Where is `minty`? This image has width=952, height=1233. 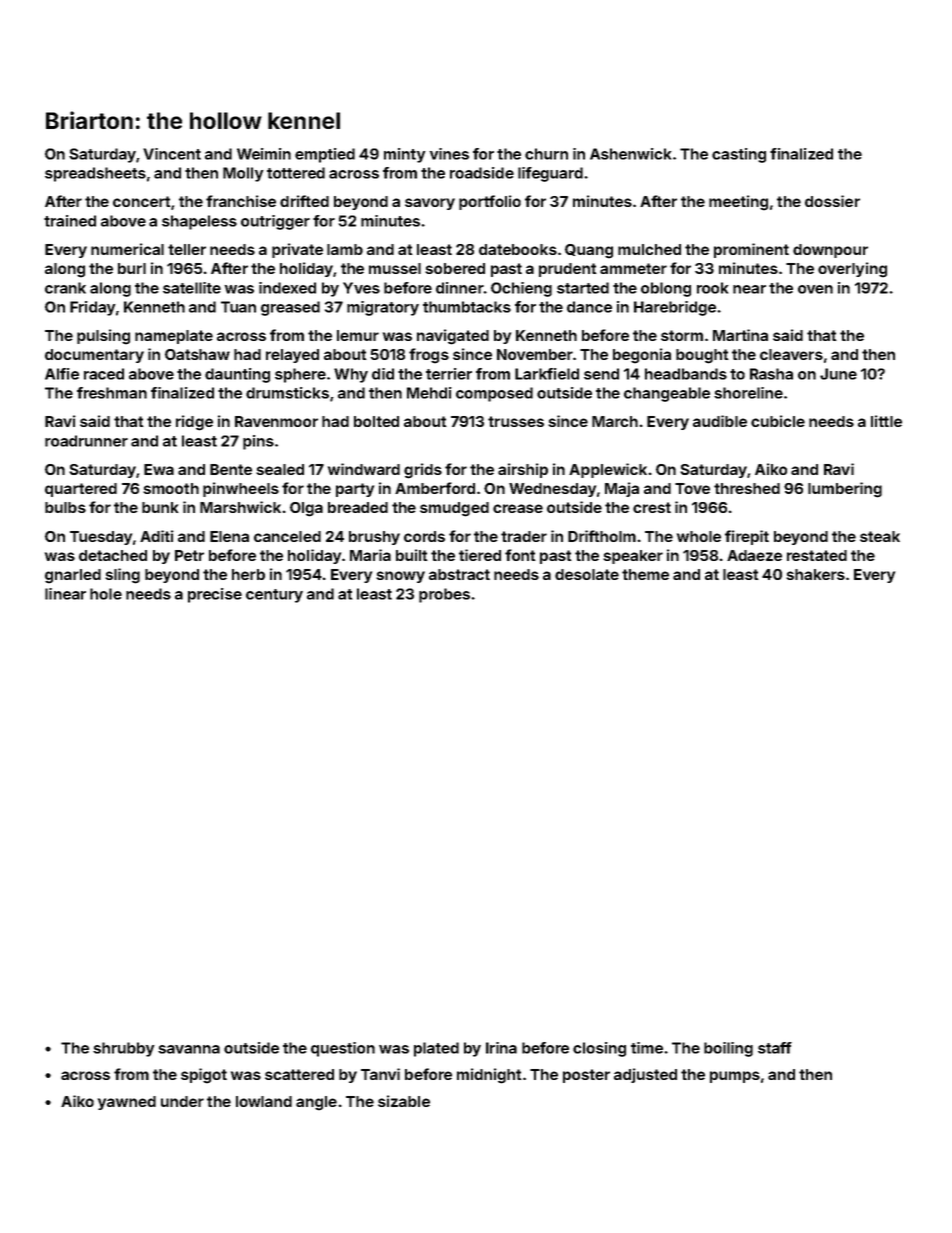 minty is located at coordinates (404, 155).
